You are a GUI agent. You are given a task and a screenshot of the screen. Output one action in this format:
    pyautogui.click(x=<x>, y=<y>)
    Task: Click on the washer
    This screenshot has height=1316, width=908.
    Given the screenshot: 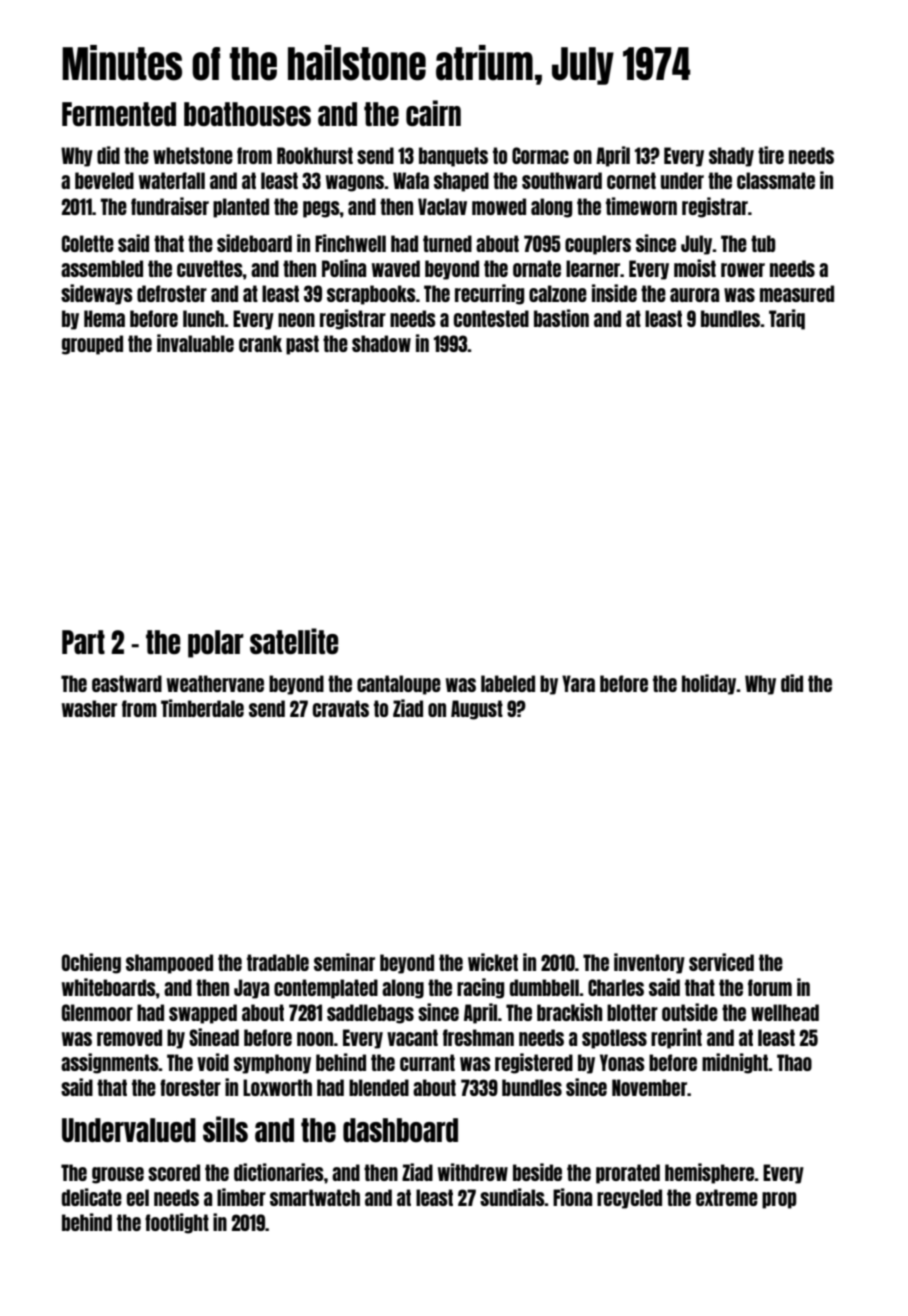 What is the action you would take?
    pyautogui.click(x=89, y=708)
